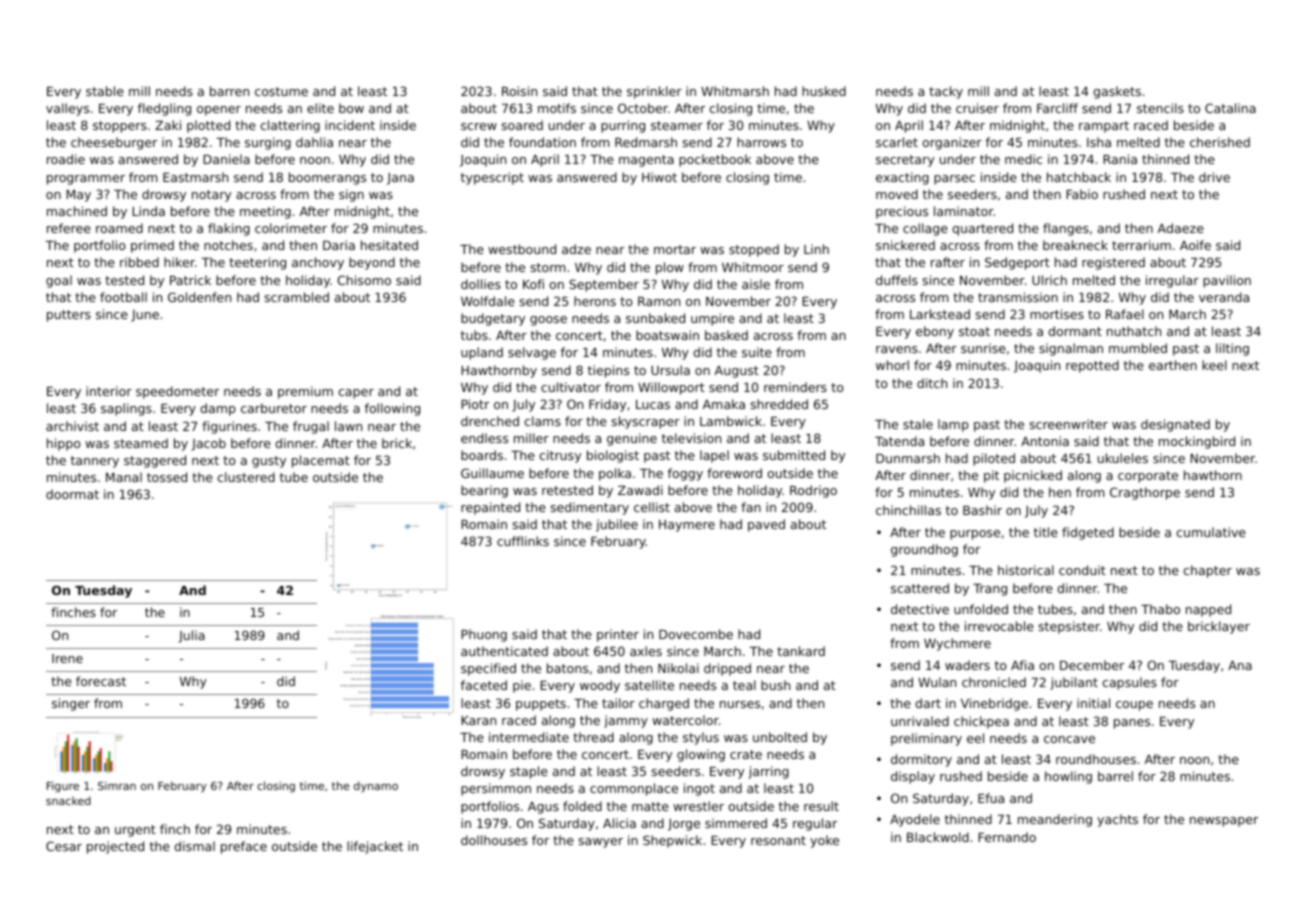 The height and width of the image is (924, 1308). Describe the element at coordinates (1214, 365) in the image. I see `keel` at that location.
